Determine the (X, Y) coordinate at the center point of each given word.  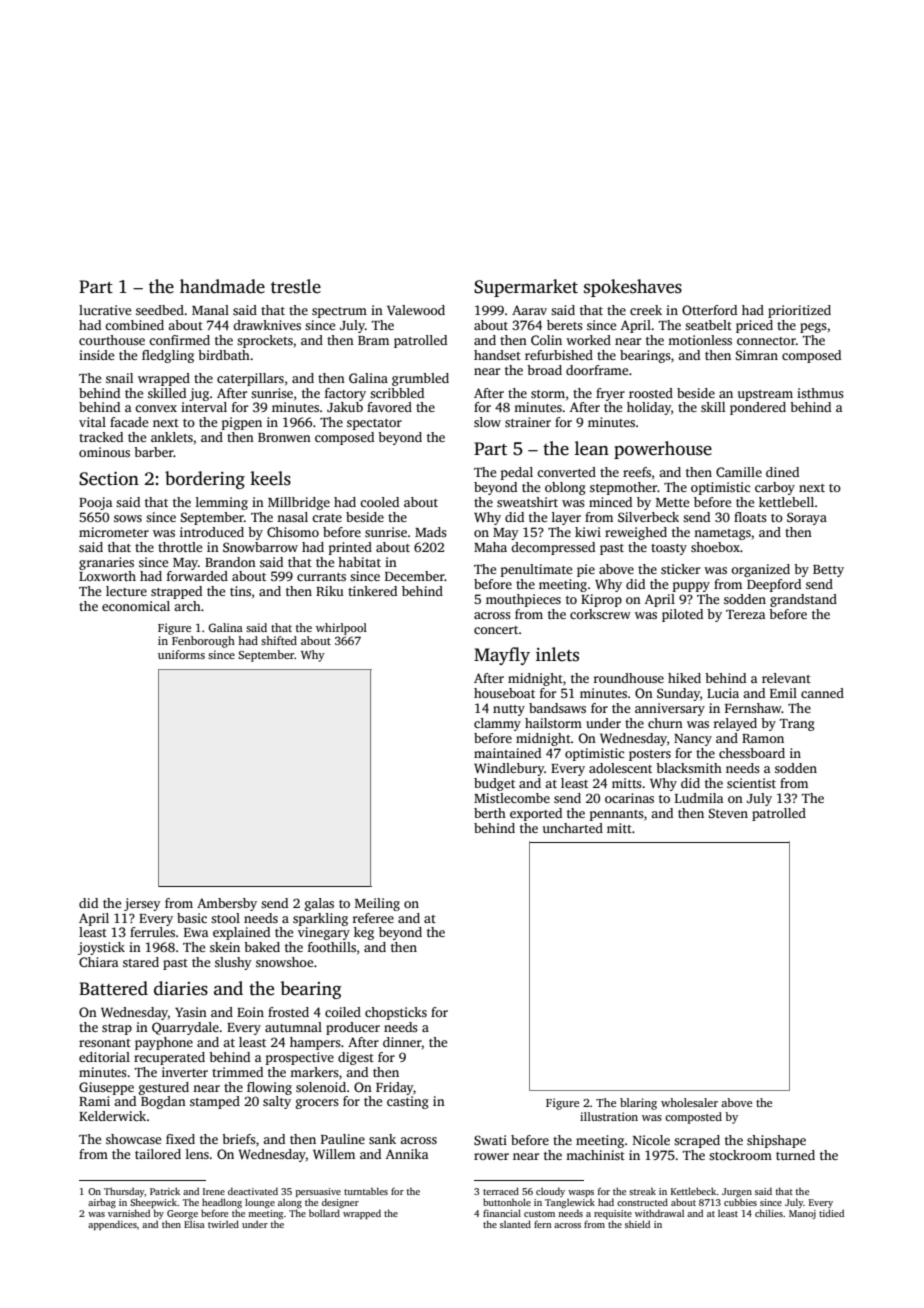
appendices (112, 1225)
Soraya (807, 518)
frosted (288, 1012)
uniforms (181, 654)
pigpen (242, 423)
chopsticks (396, 1013)
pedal (517, 473)
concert (496, 630)
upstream (765, 395)
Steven (728, 813)
